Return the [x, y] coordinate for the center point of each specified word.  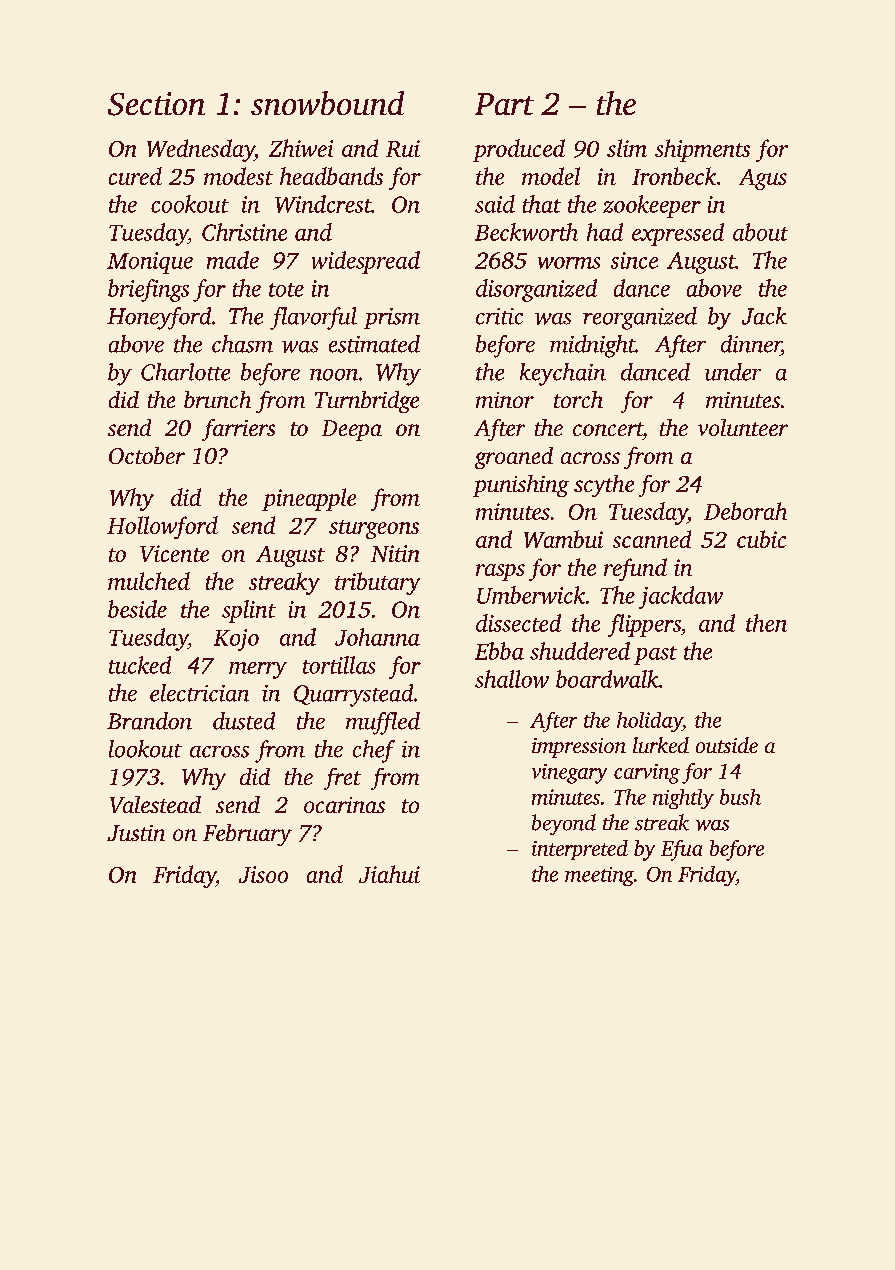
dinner [751, 344]
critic [499, 316]
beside [137, 609]
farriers [238, 430]
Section [156, 104]
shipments [702, 150]
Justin [136, 833]
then [766, 623]
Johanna [377, 637]
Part [504, 104]
